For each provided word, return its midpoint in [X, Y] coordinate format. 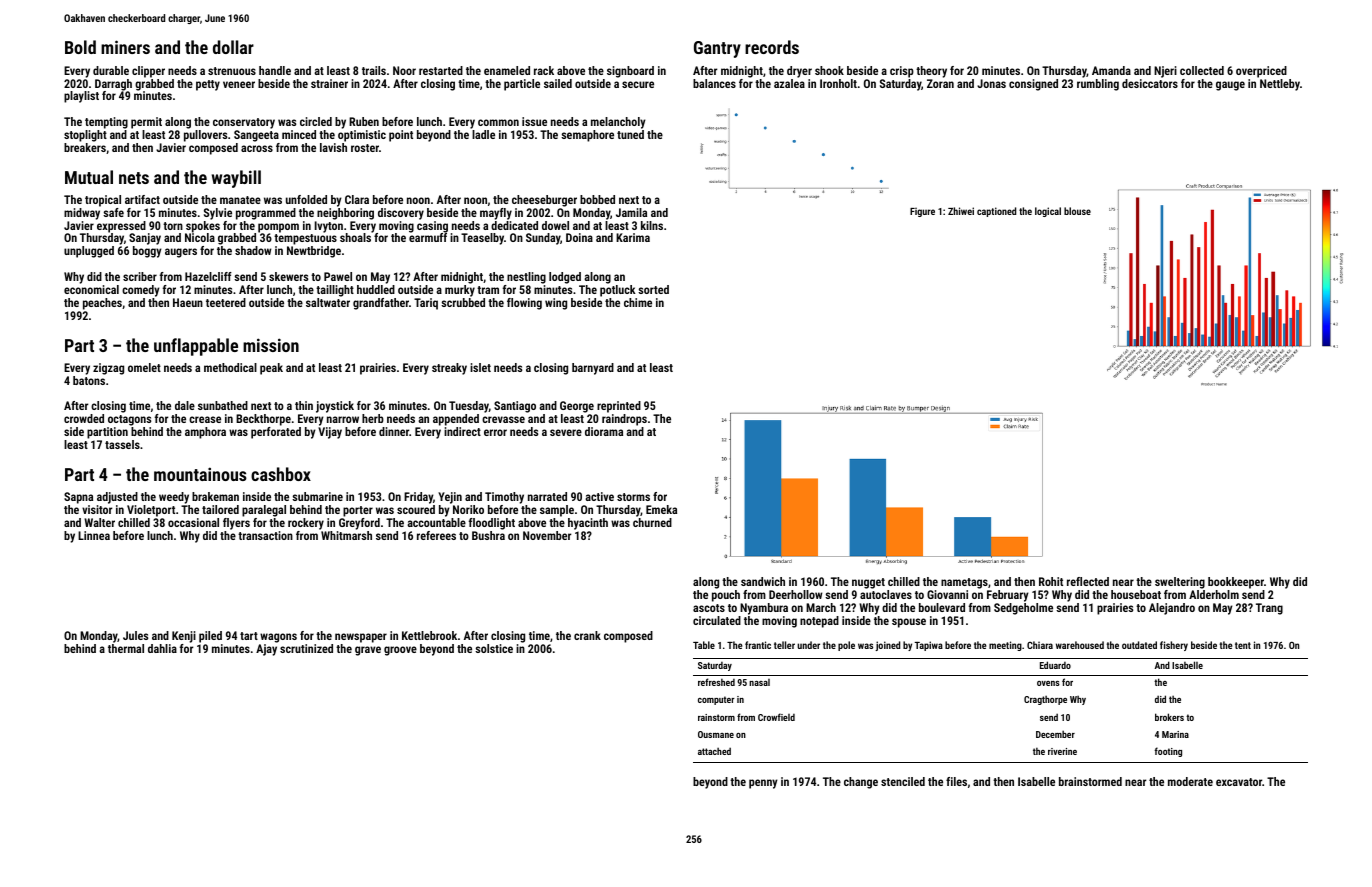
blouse [1077, 211]
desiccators [1150, 83]
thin [304, 405]
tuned [630, 134]
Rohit [1051, 581]
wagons [278, 638]
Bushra [488, 535]
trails [374, 70]
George [577, 407]
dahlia [162, 648]
